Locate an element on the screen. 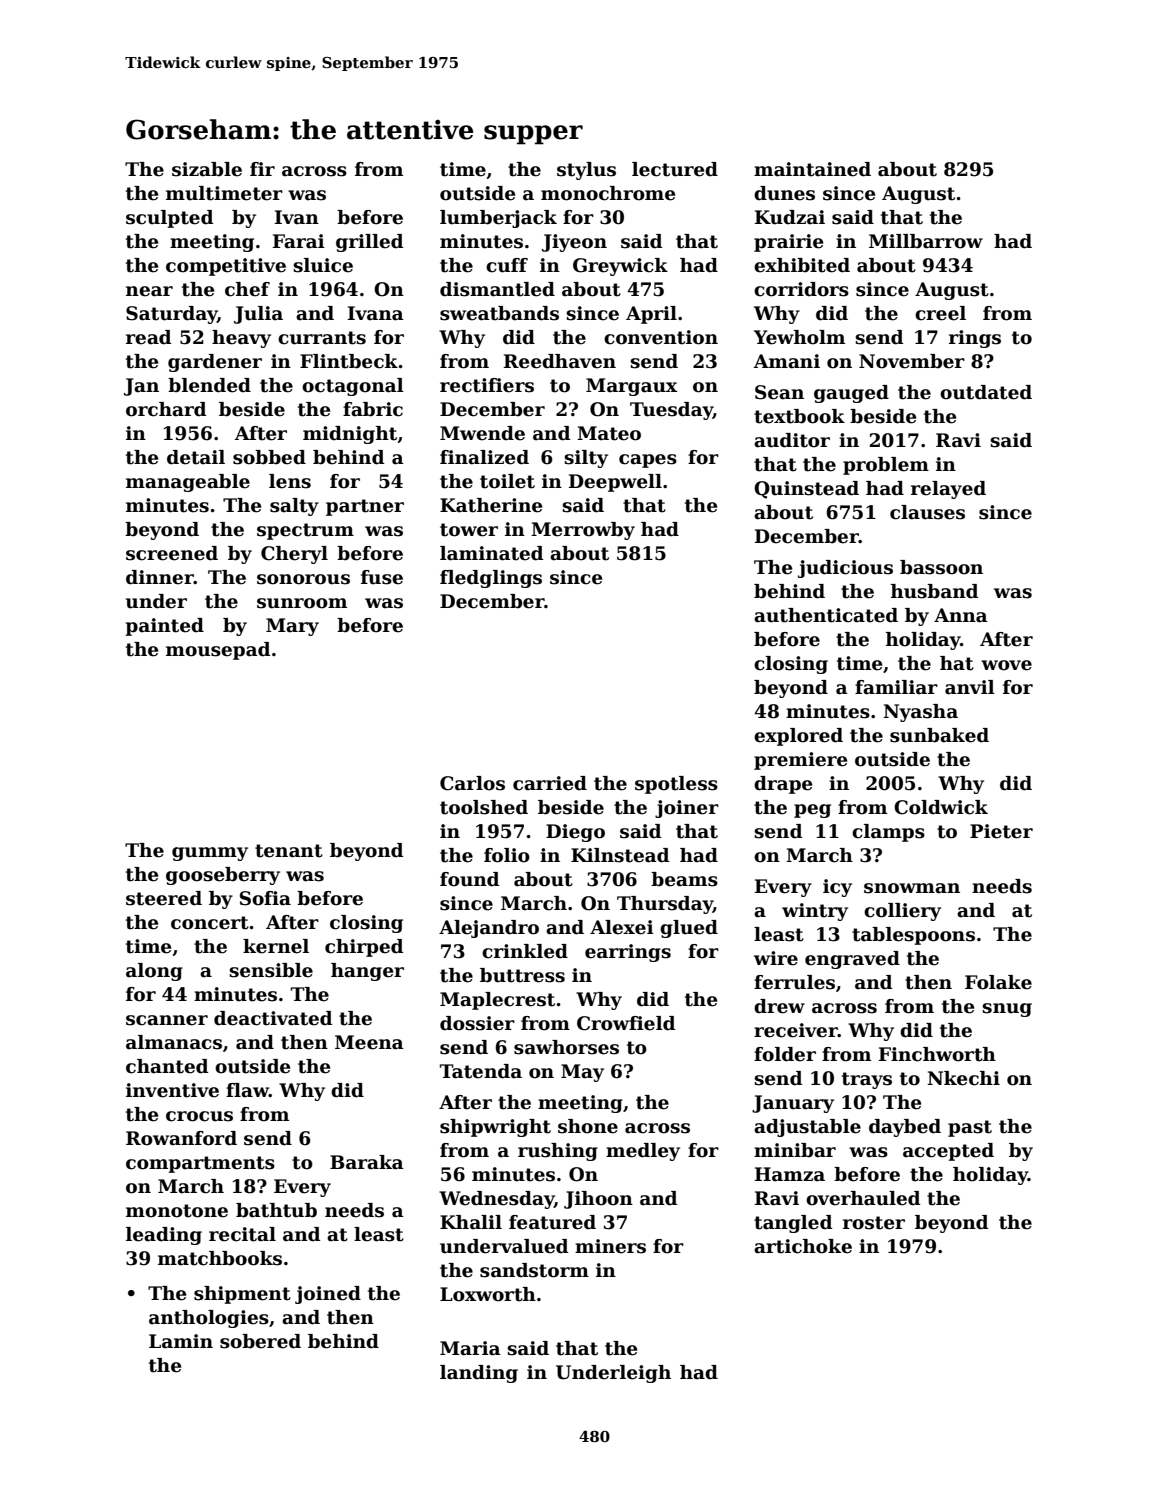  Millbarrow is located at coordinates (926, 241).
